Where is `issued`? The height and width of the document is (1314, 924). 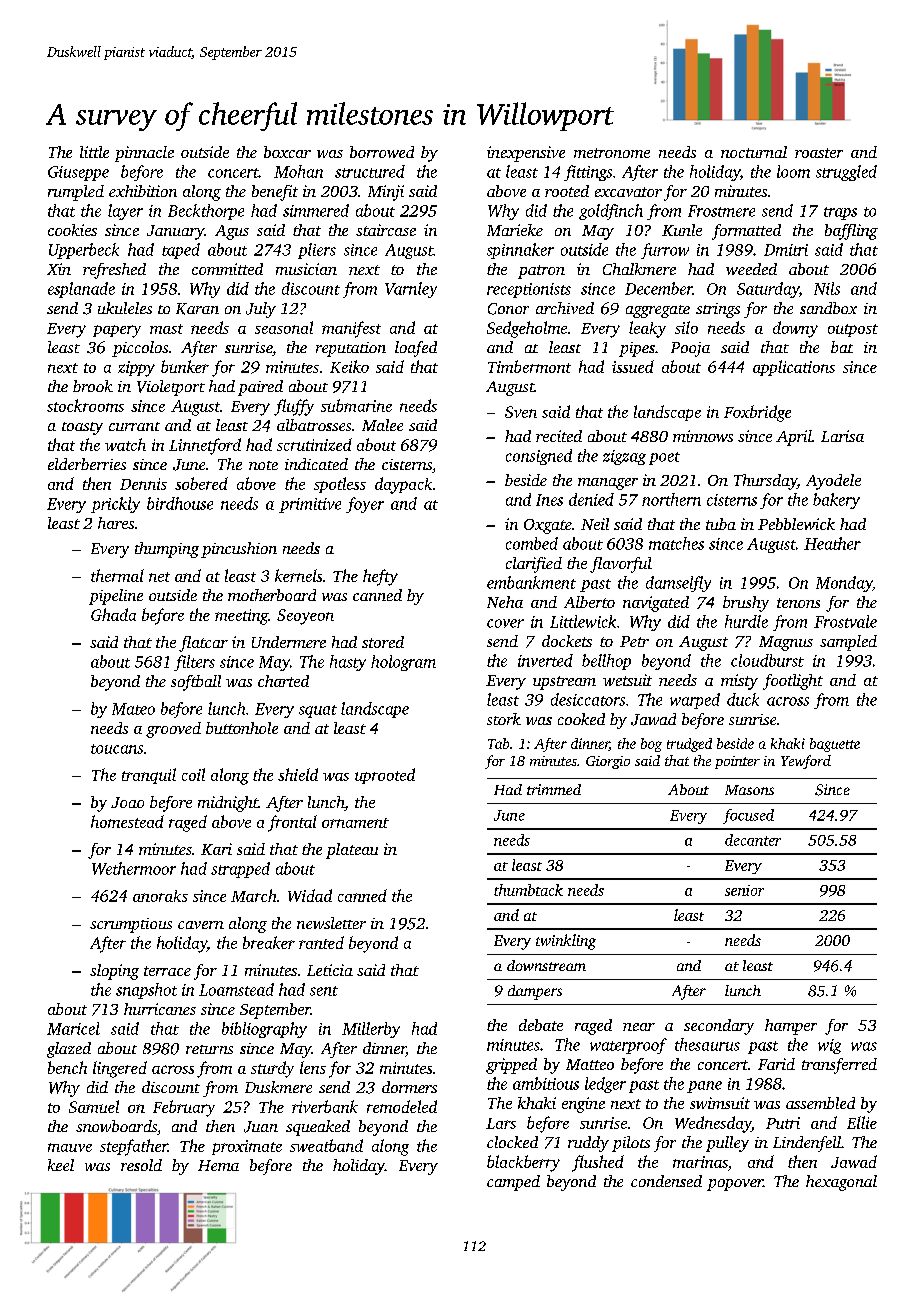 issued is located at coordinates (633, 366).
